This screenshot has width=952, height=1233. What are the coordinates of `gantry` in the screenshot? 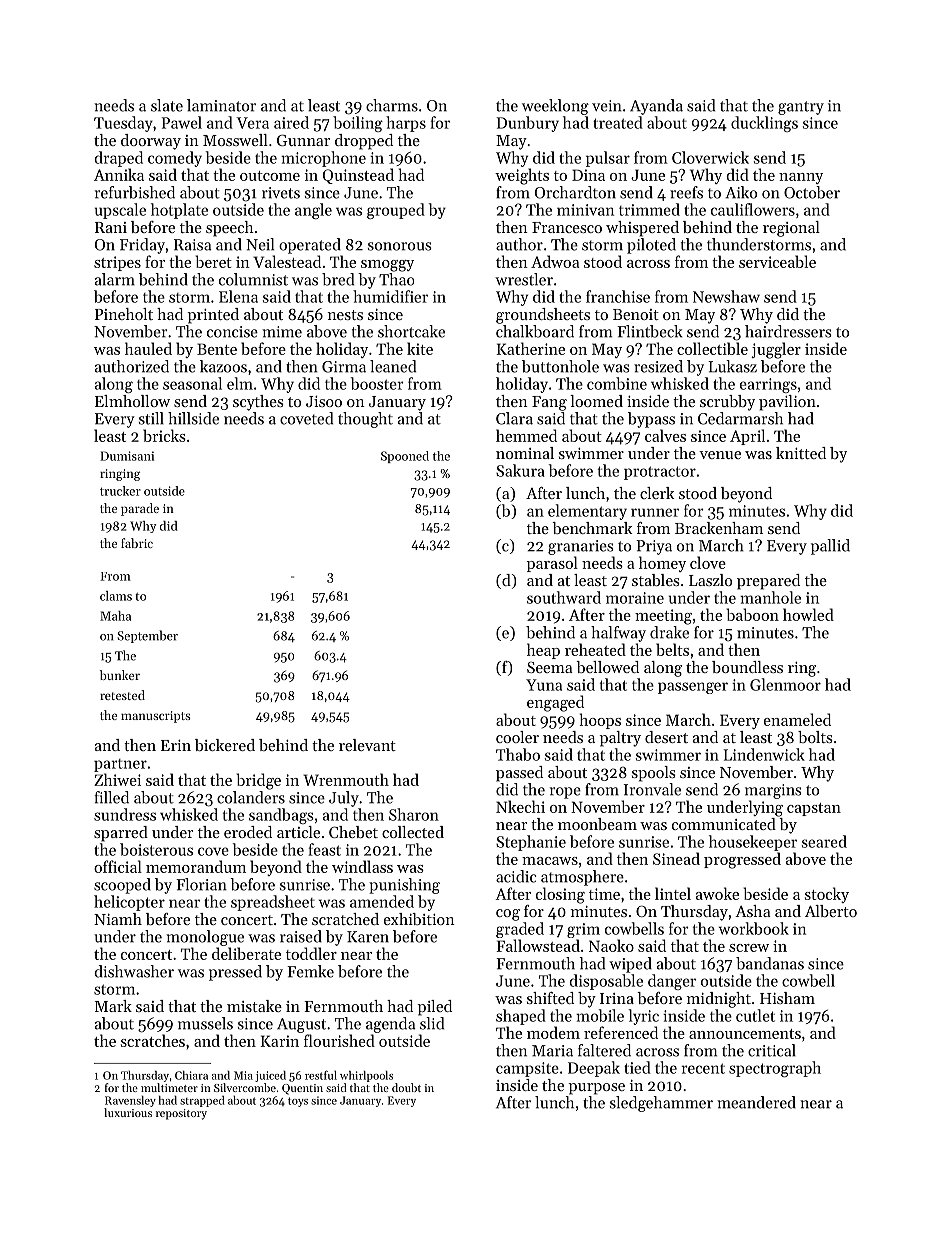 It's located at (801, 108).
